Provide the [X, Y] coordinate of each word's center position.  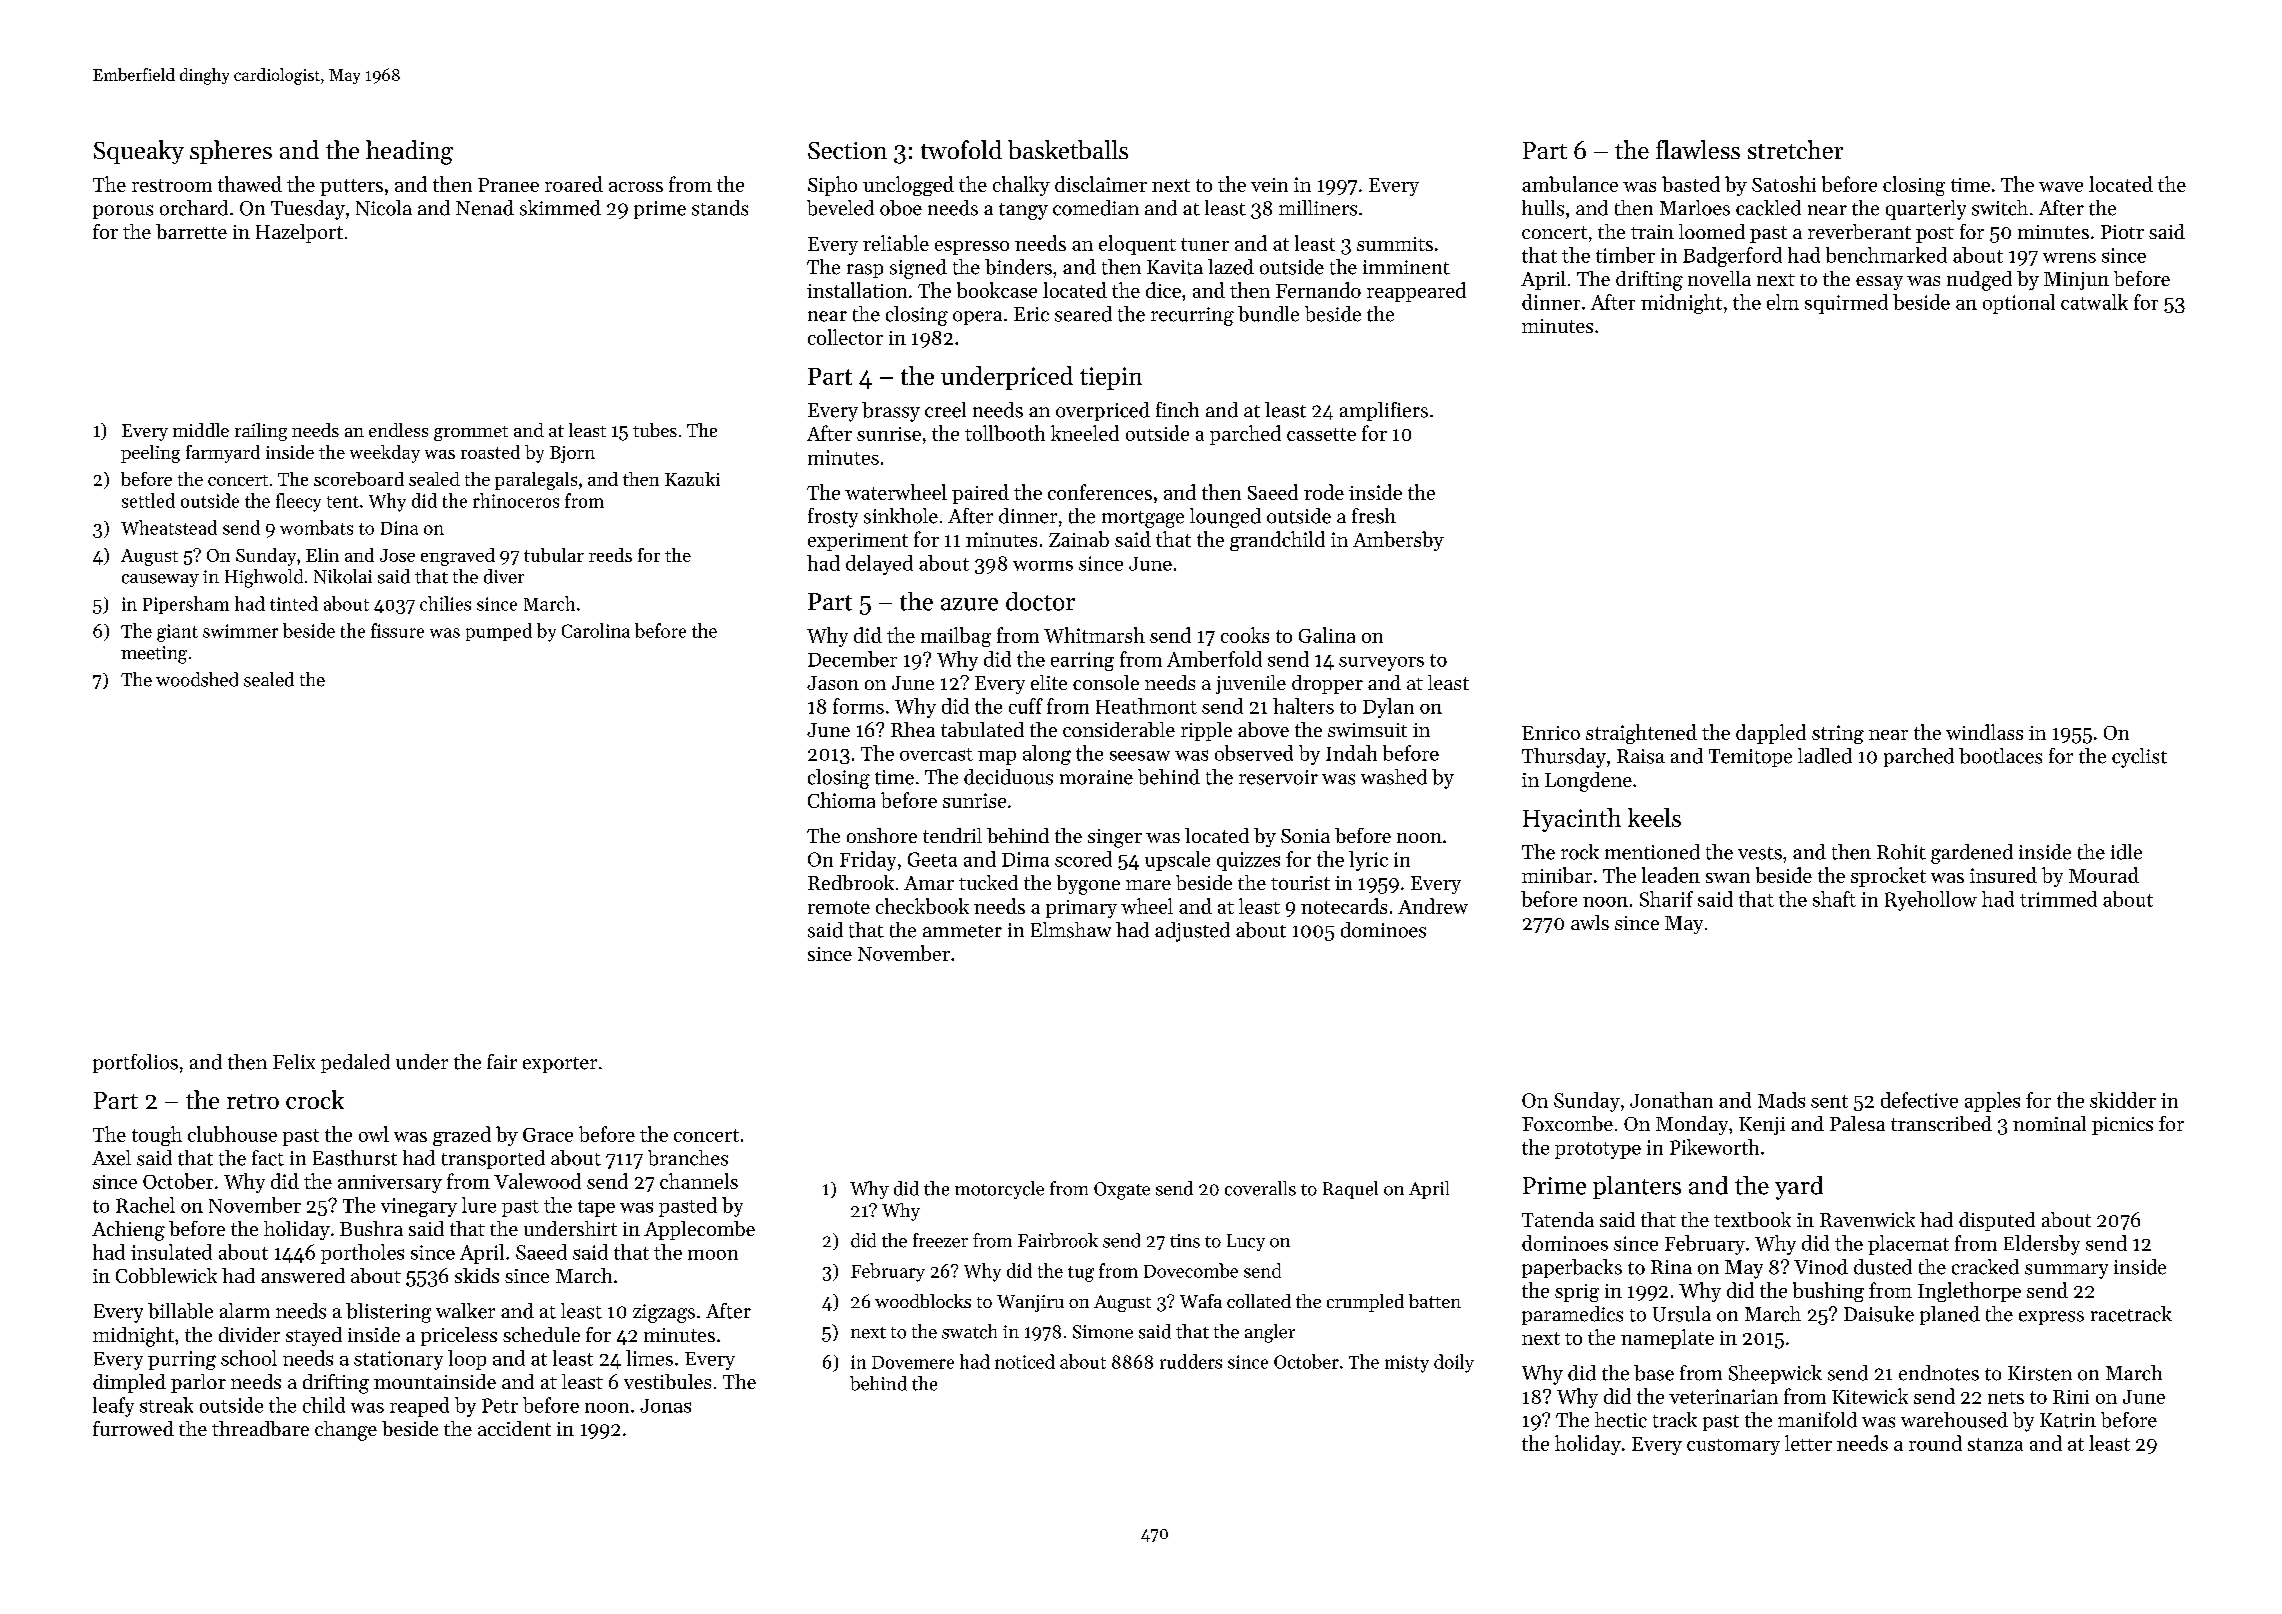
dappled [1771, 734]
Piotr [2122, 232]
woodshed [197, 679]
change [346, 1431]
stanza [1995, 1444]
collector [845, 337]
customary [1733, 1447]
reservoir [1278, 777]
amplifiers [1384, 411]
